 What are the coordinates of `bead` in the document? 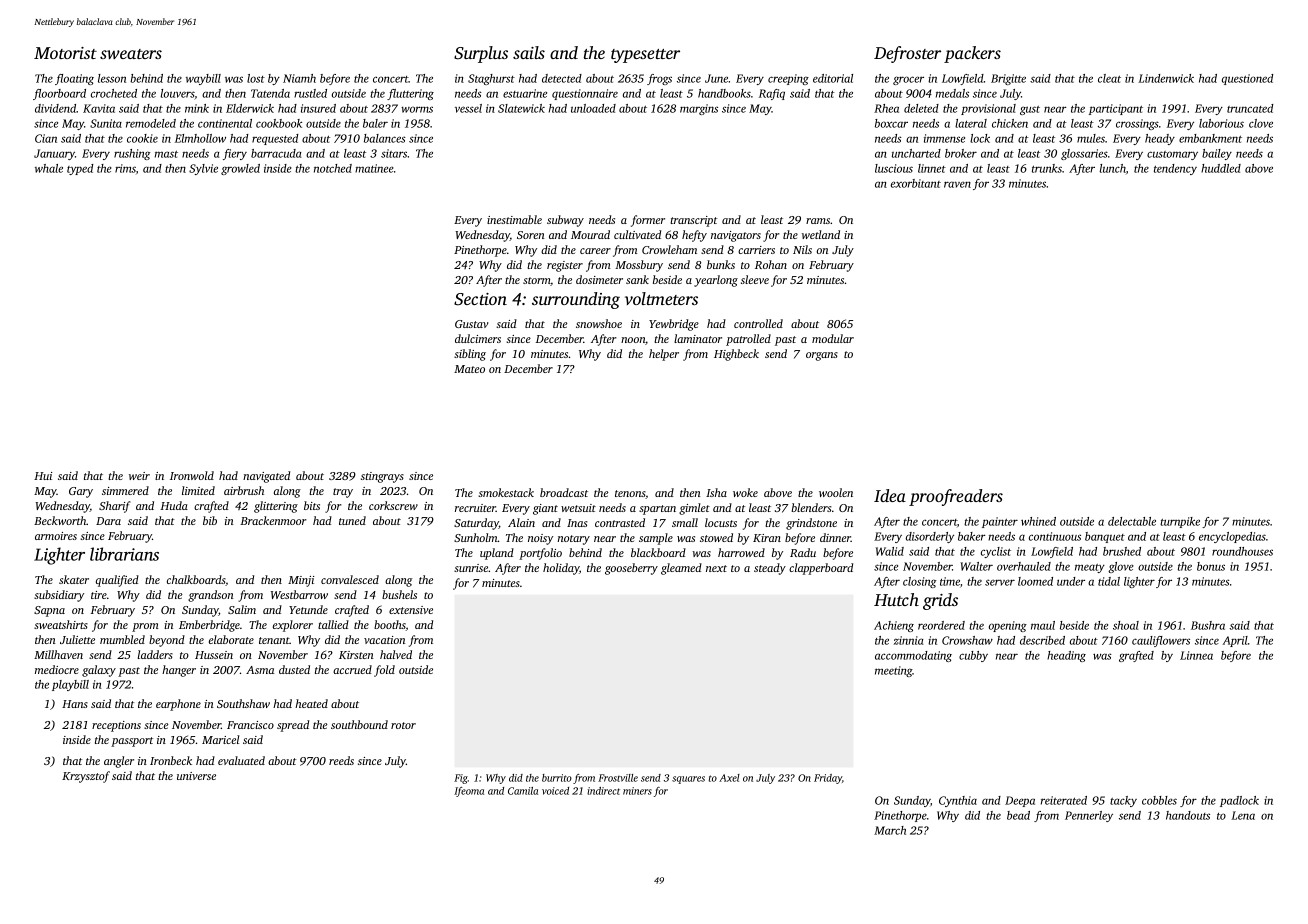 It's located at (1018, 815).
